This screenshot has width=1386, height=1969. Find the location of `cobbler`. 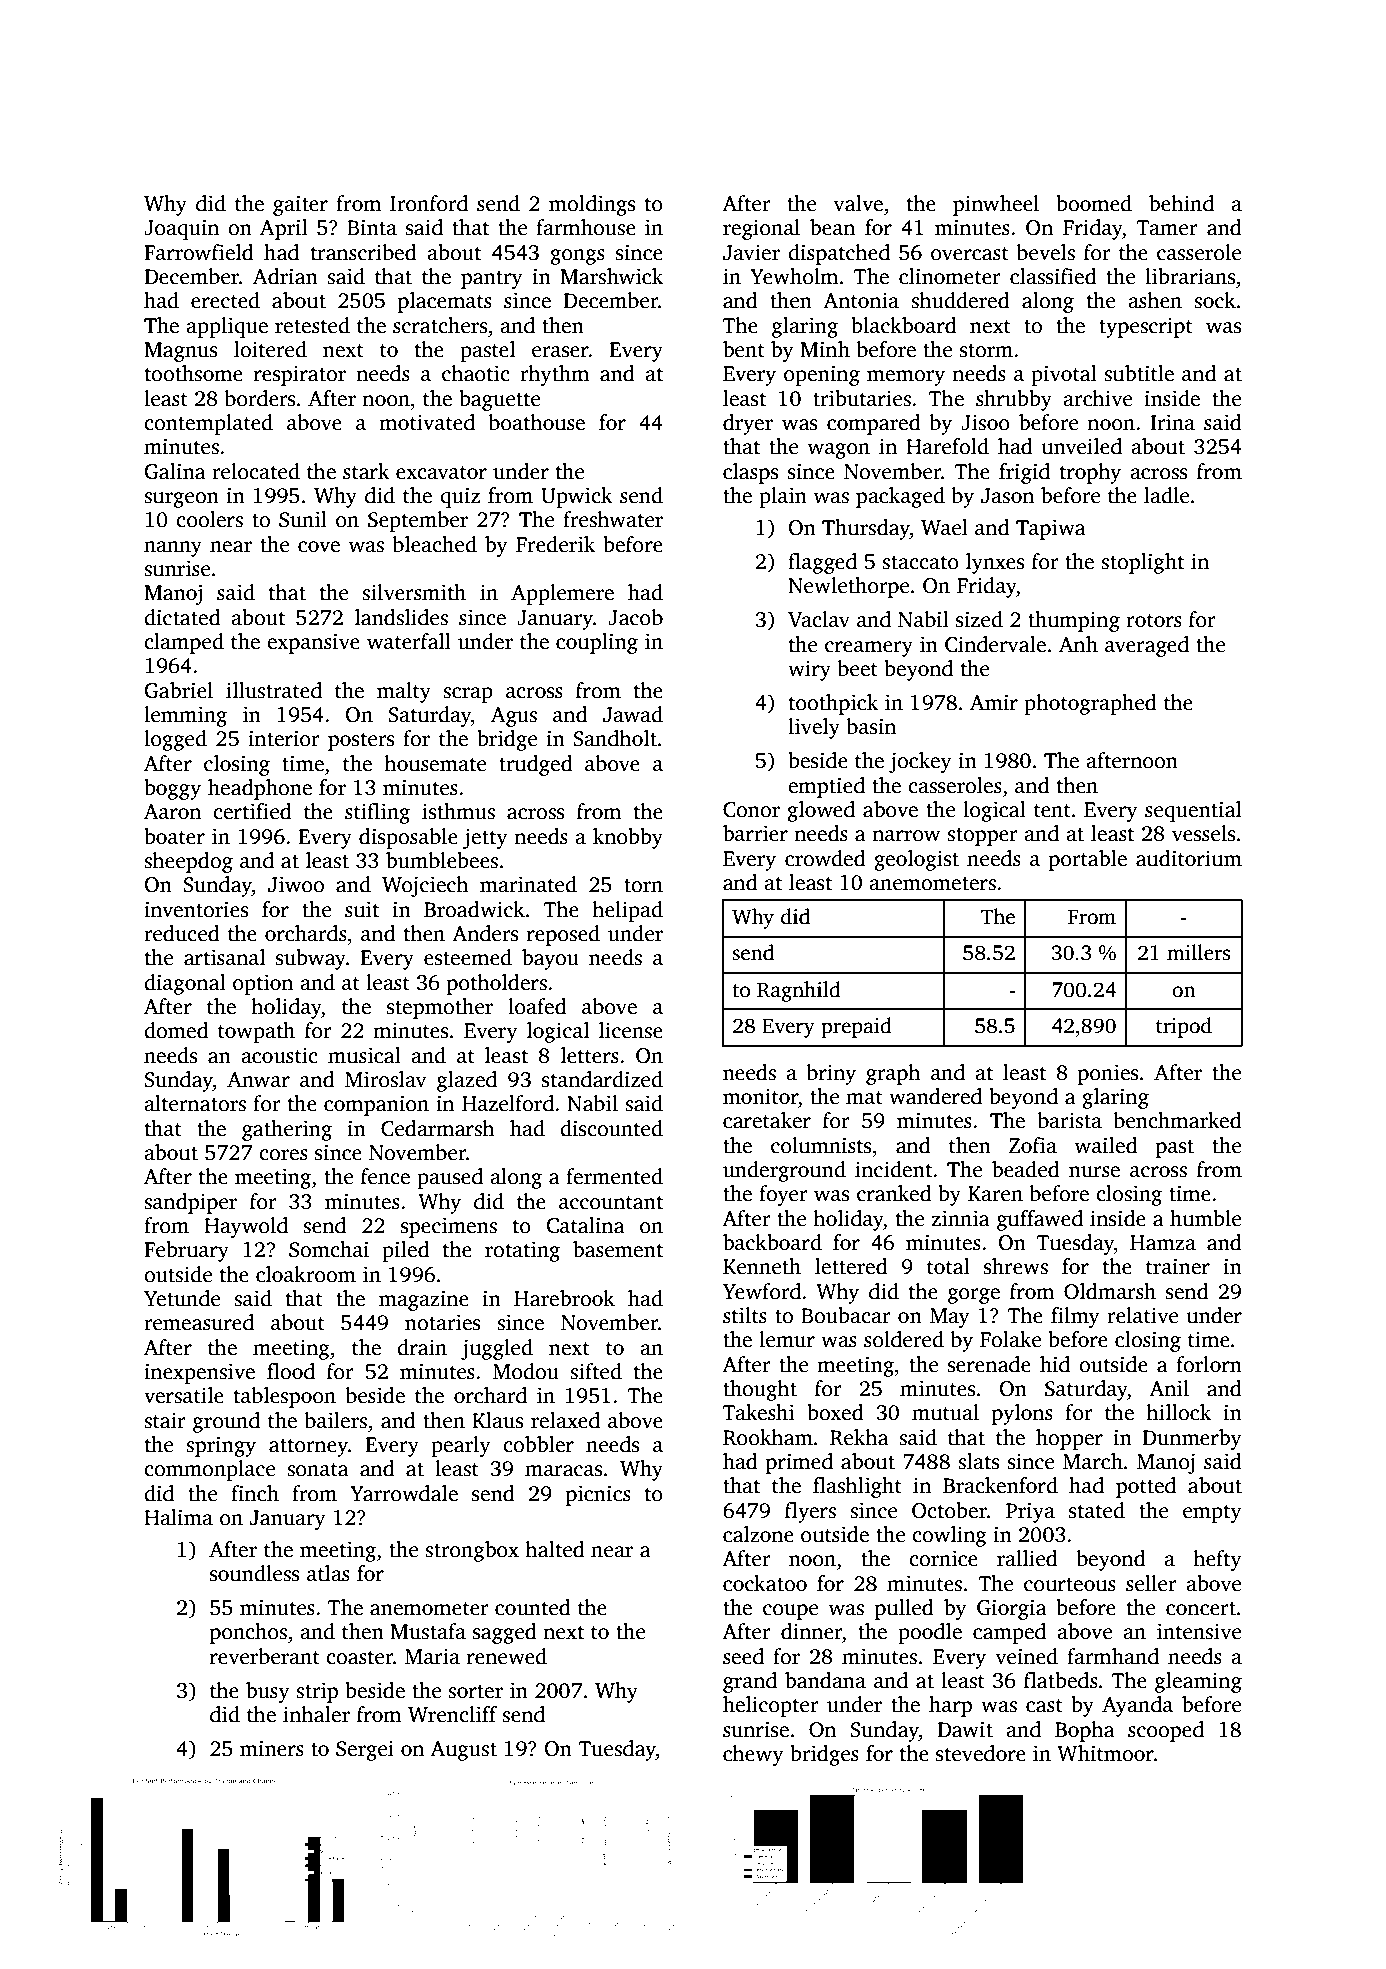

cobbler is located at coordinates (538, 1444).
